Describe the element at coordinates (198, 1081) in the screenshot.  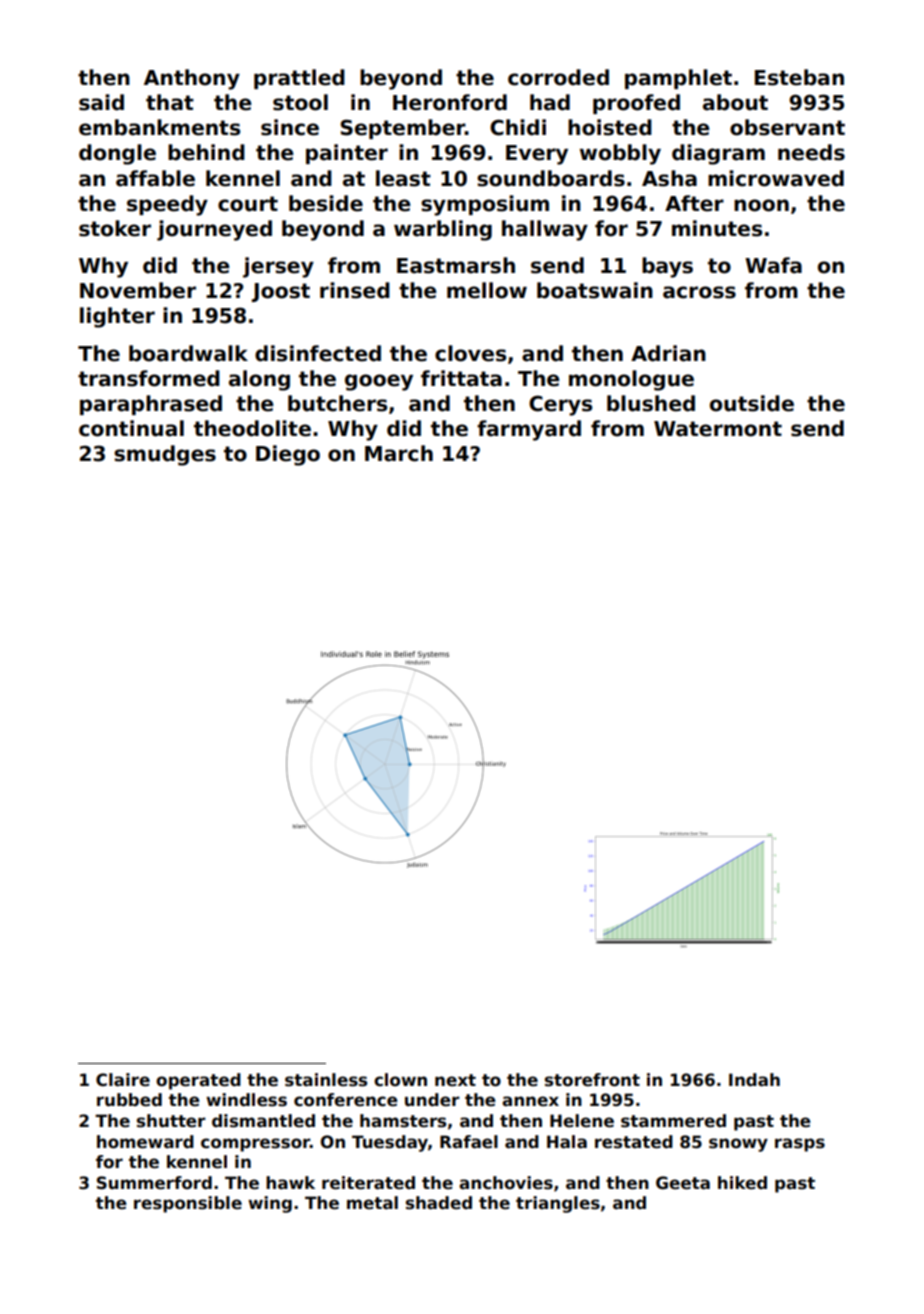
I see `operated` at that location.
